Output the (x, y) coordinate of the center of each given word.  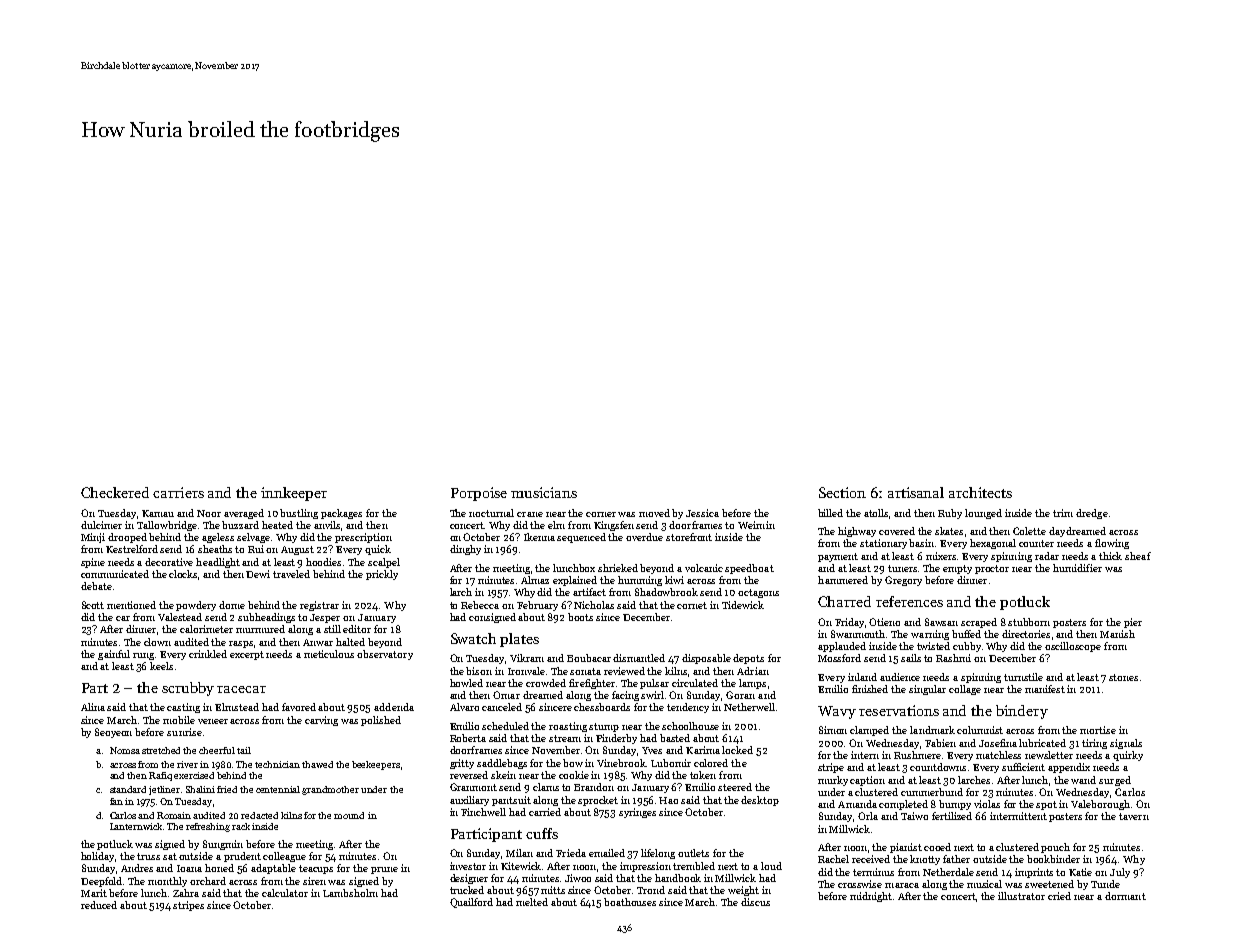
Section (842, 492)
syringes (637, 813)
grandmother (330, 790)
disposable (706, 659)
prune (384, 870)
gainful (114, 655)
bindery (1022, 712)
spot (1046, 805)
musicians (544, 492)
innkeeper (294, 494)
